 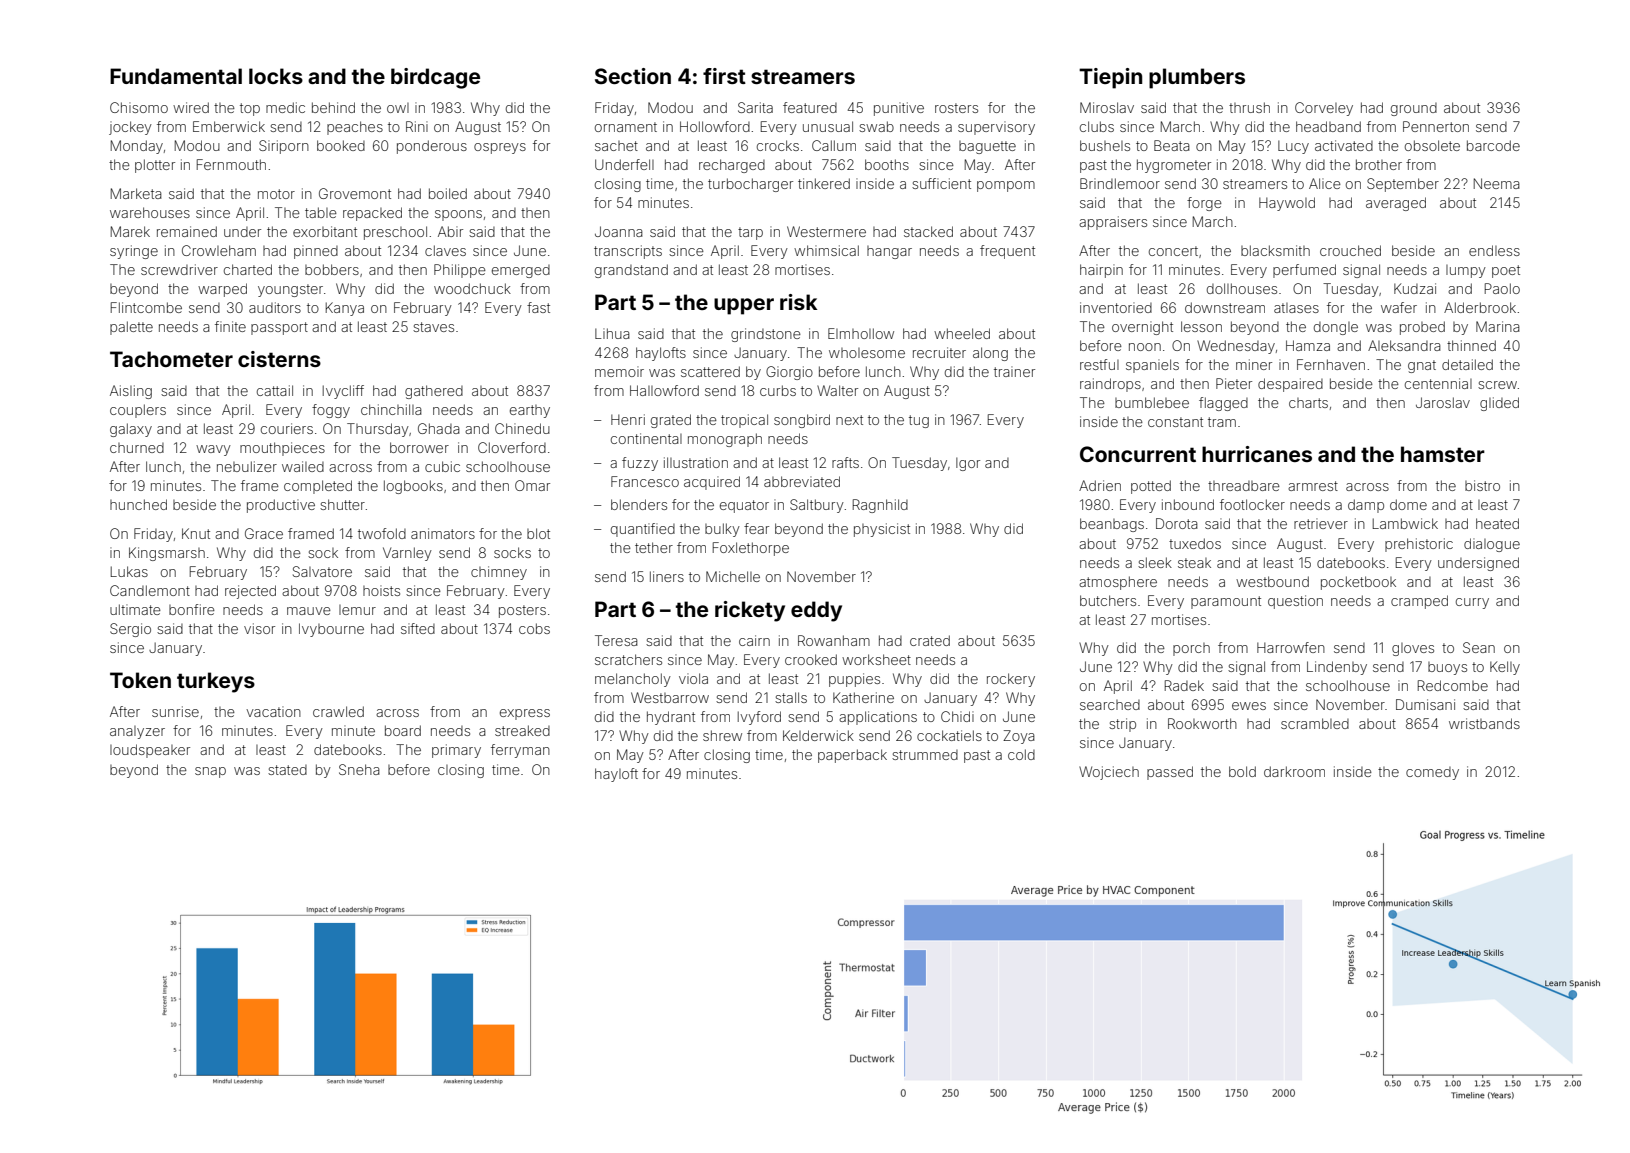 I want to click on curry, so click(x=1472, y=603).
